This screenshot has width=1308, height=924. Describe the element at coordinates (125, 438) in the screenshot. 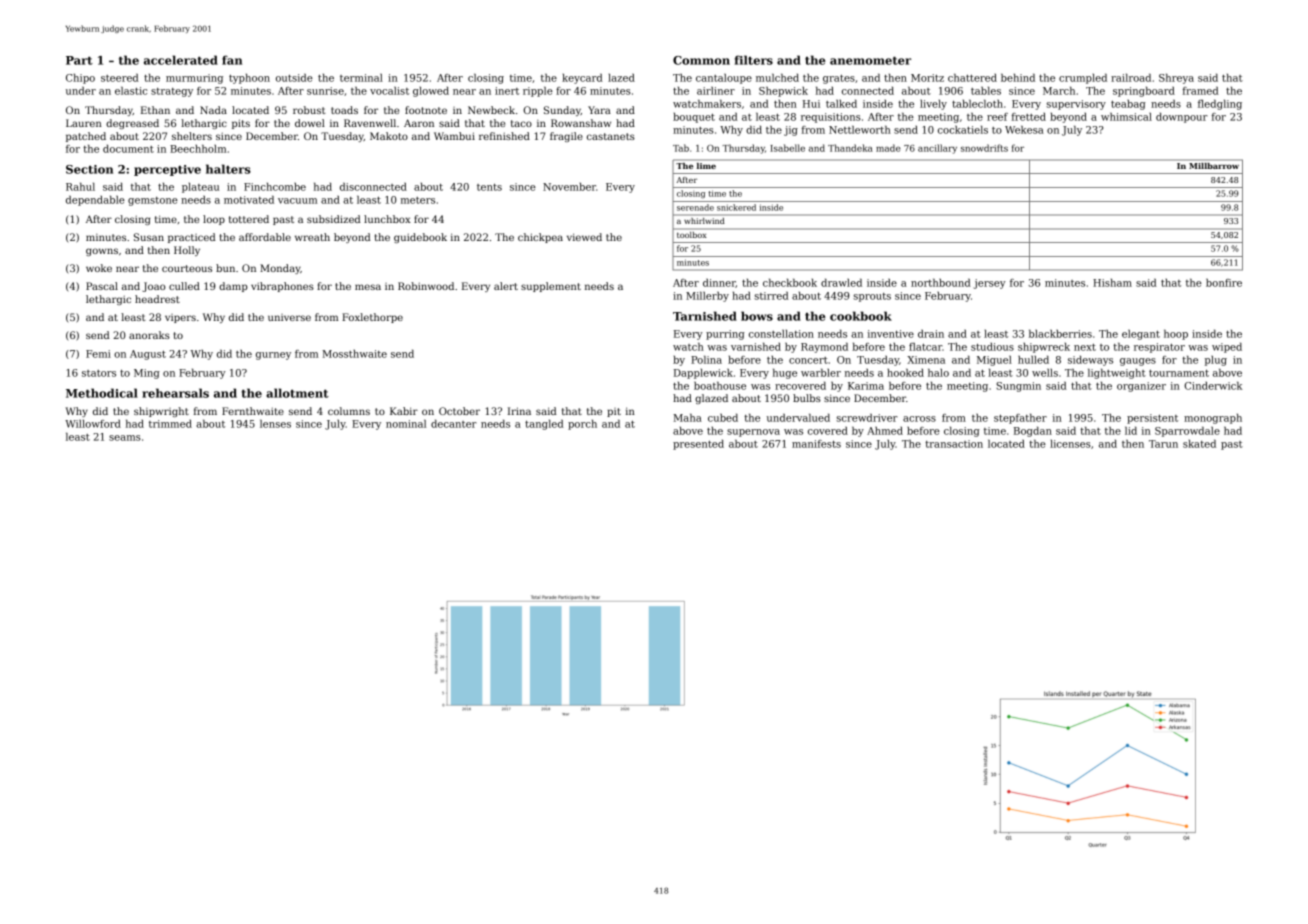

I see `seams` at that location.
